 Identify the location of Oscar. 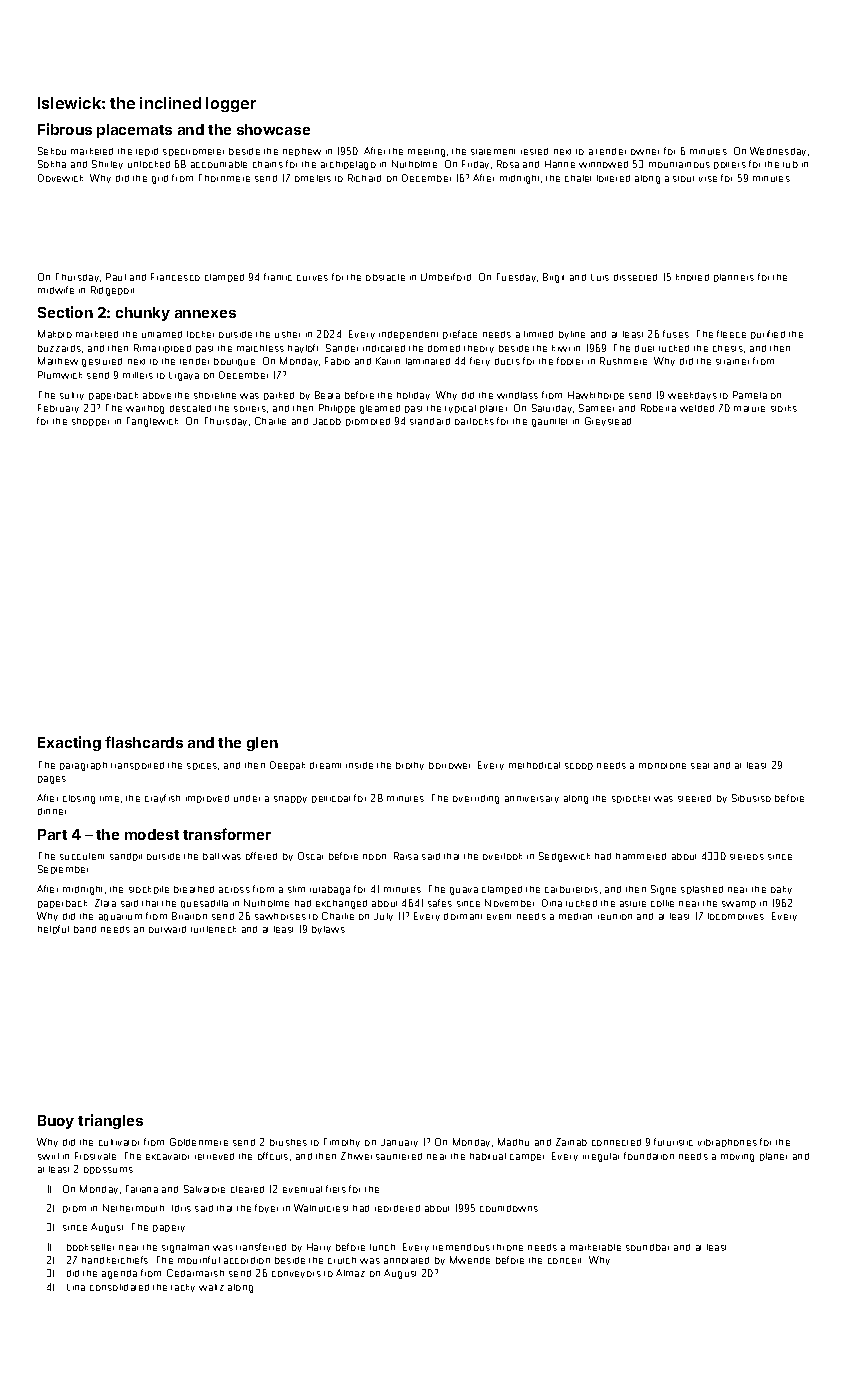
(310, 856).
